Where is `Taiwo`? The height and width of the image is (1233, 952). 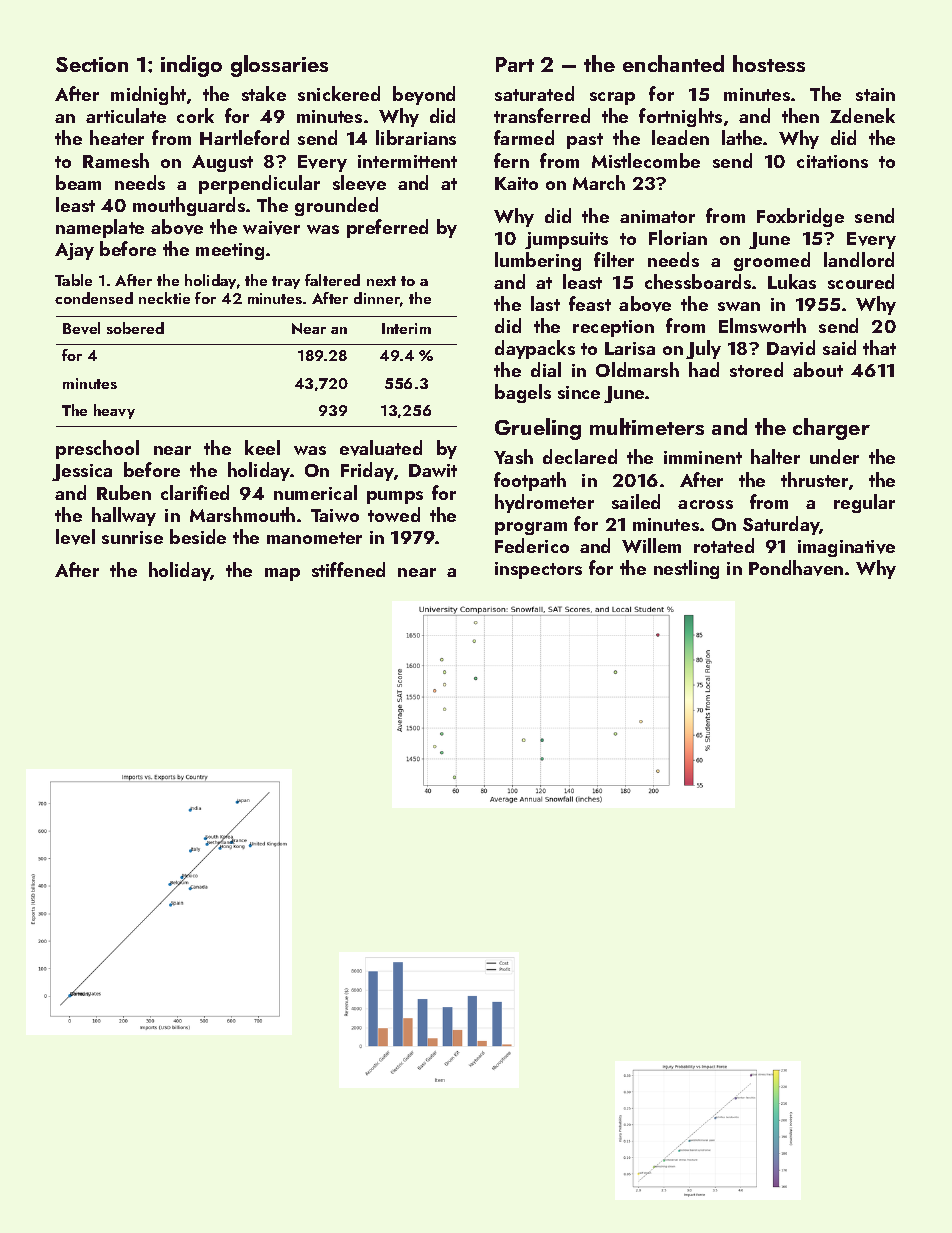
Taiwo is located at coordinates (335, 515).
